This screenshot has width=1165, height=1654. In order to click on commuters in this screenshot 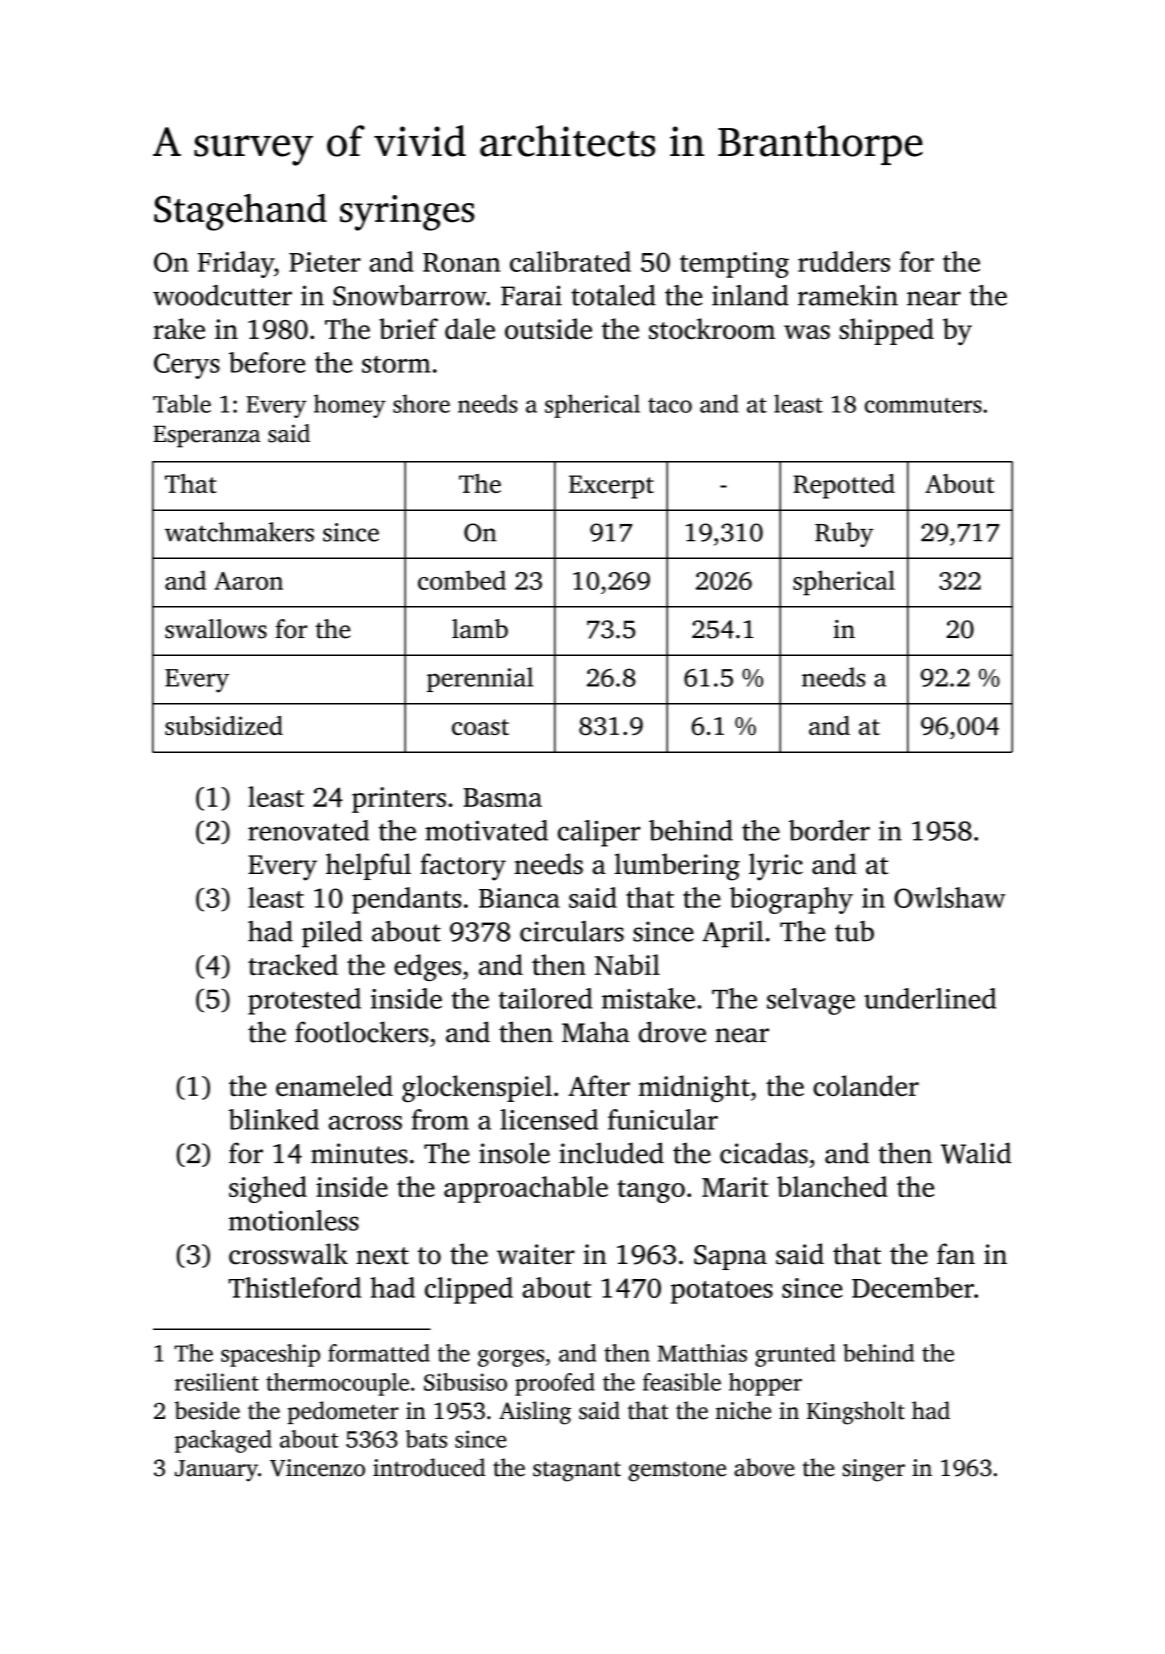, I will do `click(923, 405)`.
